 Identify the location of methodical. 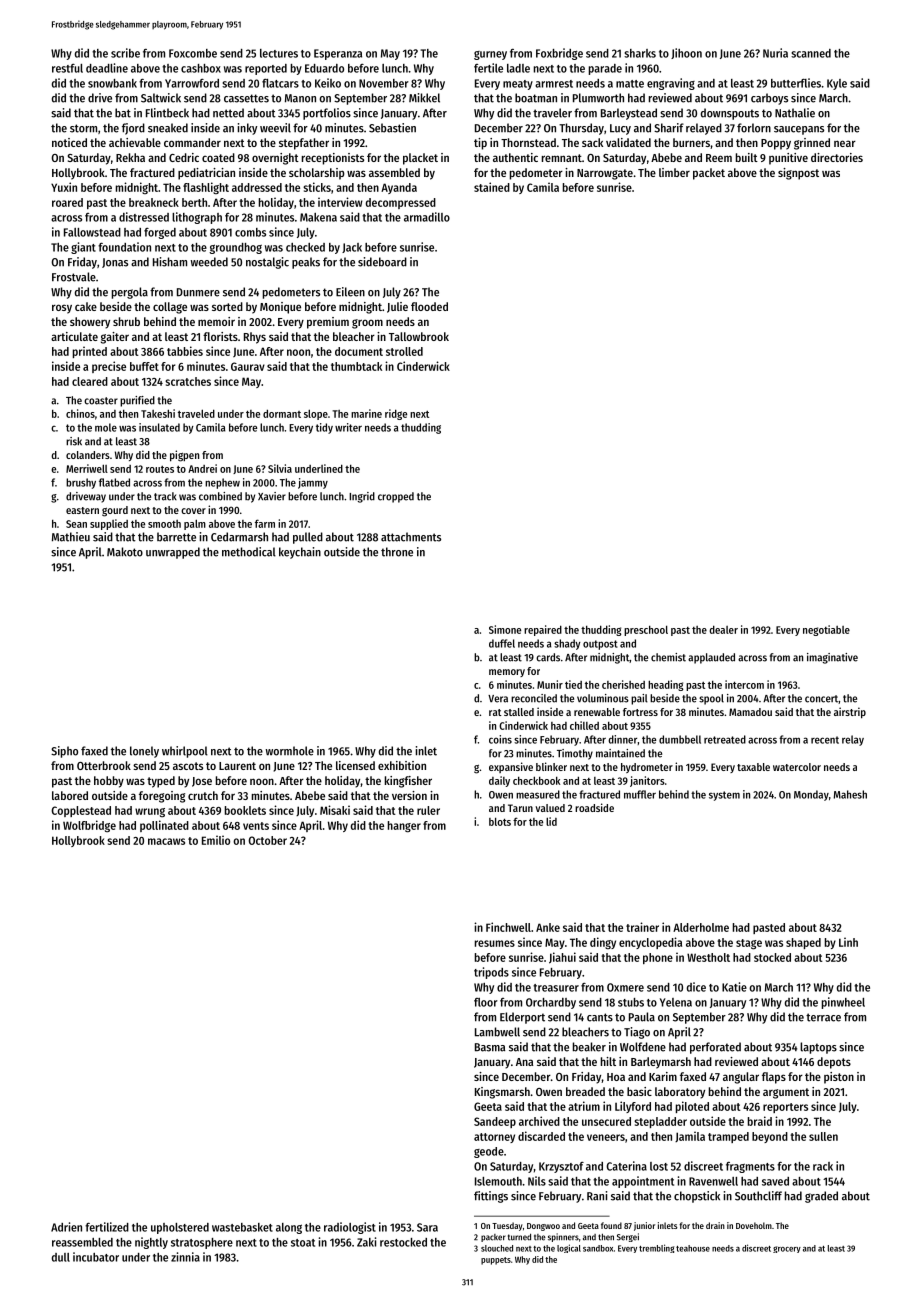
(249, 552).
